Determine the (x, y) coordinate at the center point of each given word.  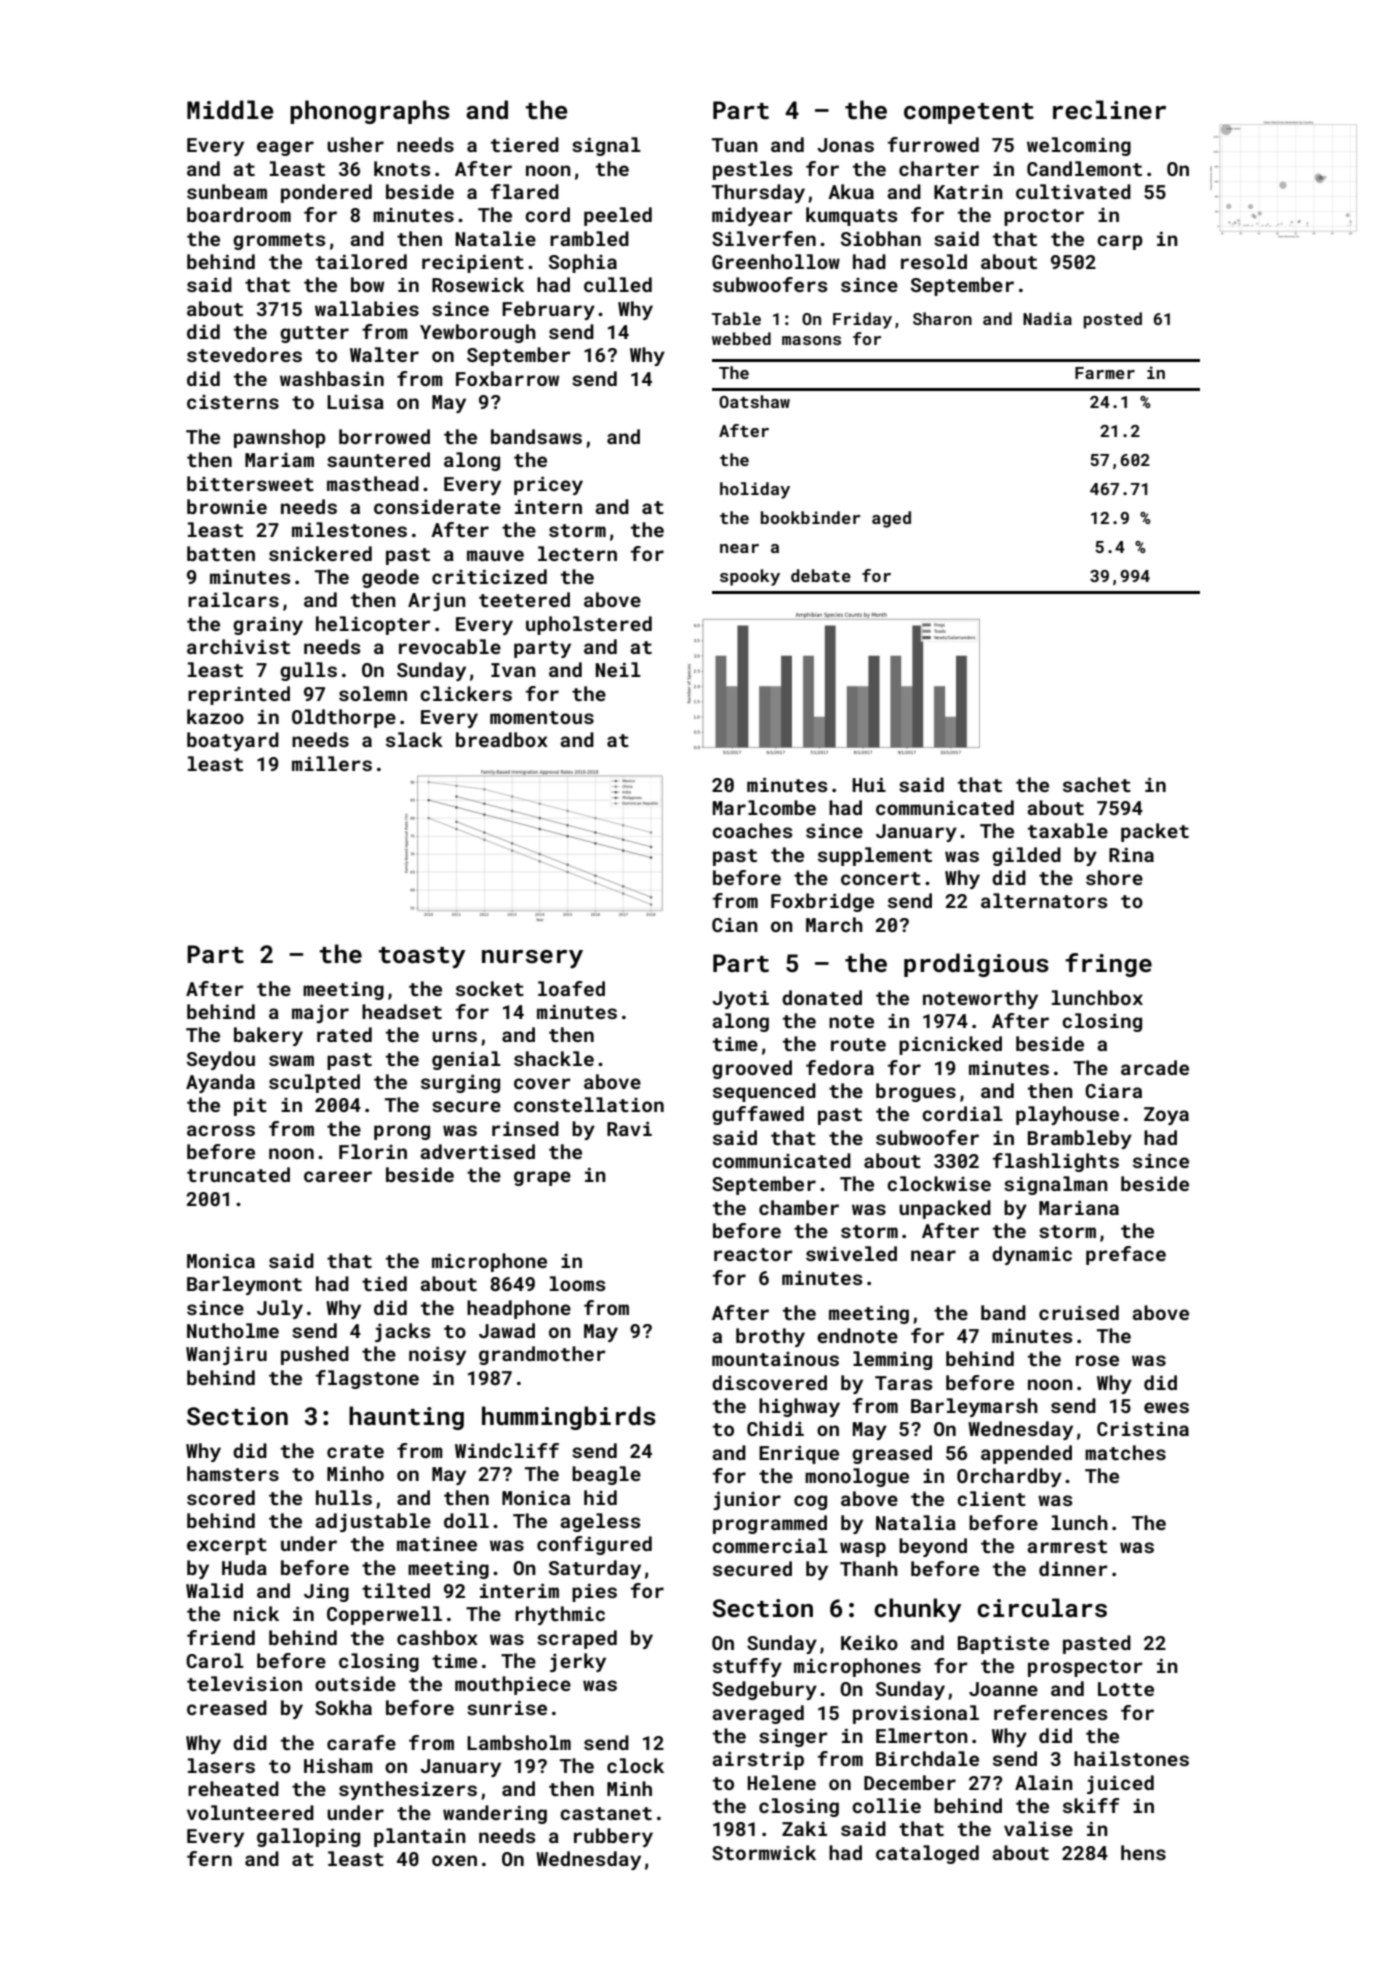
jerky (578, 1662)
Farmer (1105, 373)
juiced (1120, 1784)
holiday (755, 490)
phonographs (370, 112)
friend (221, 1637)
